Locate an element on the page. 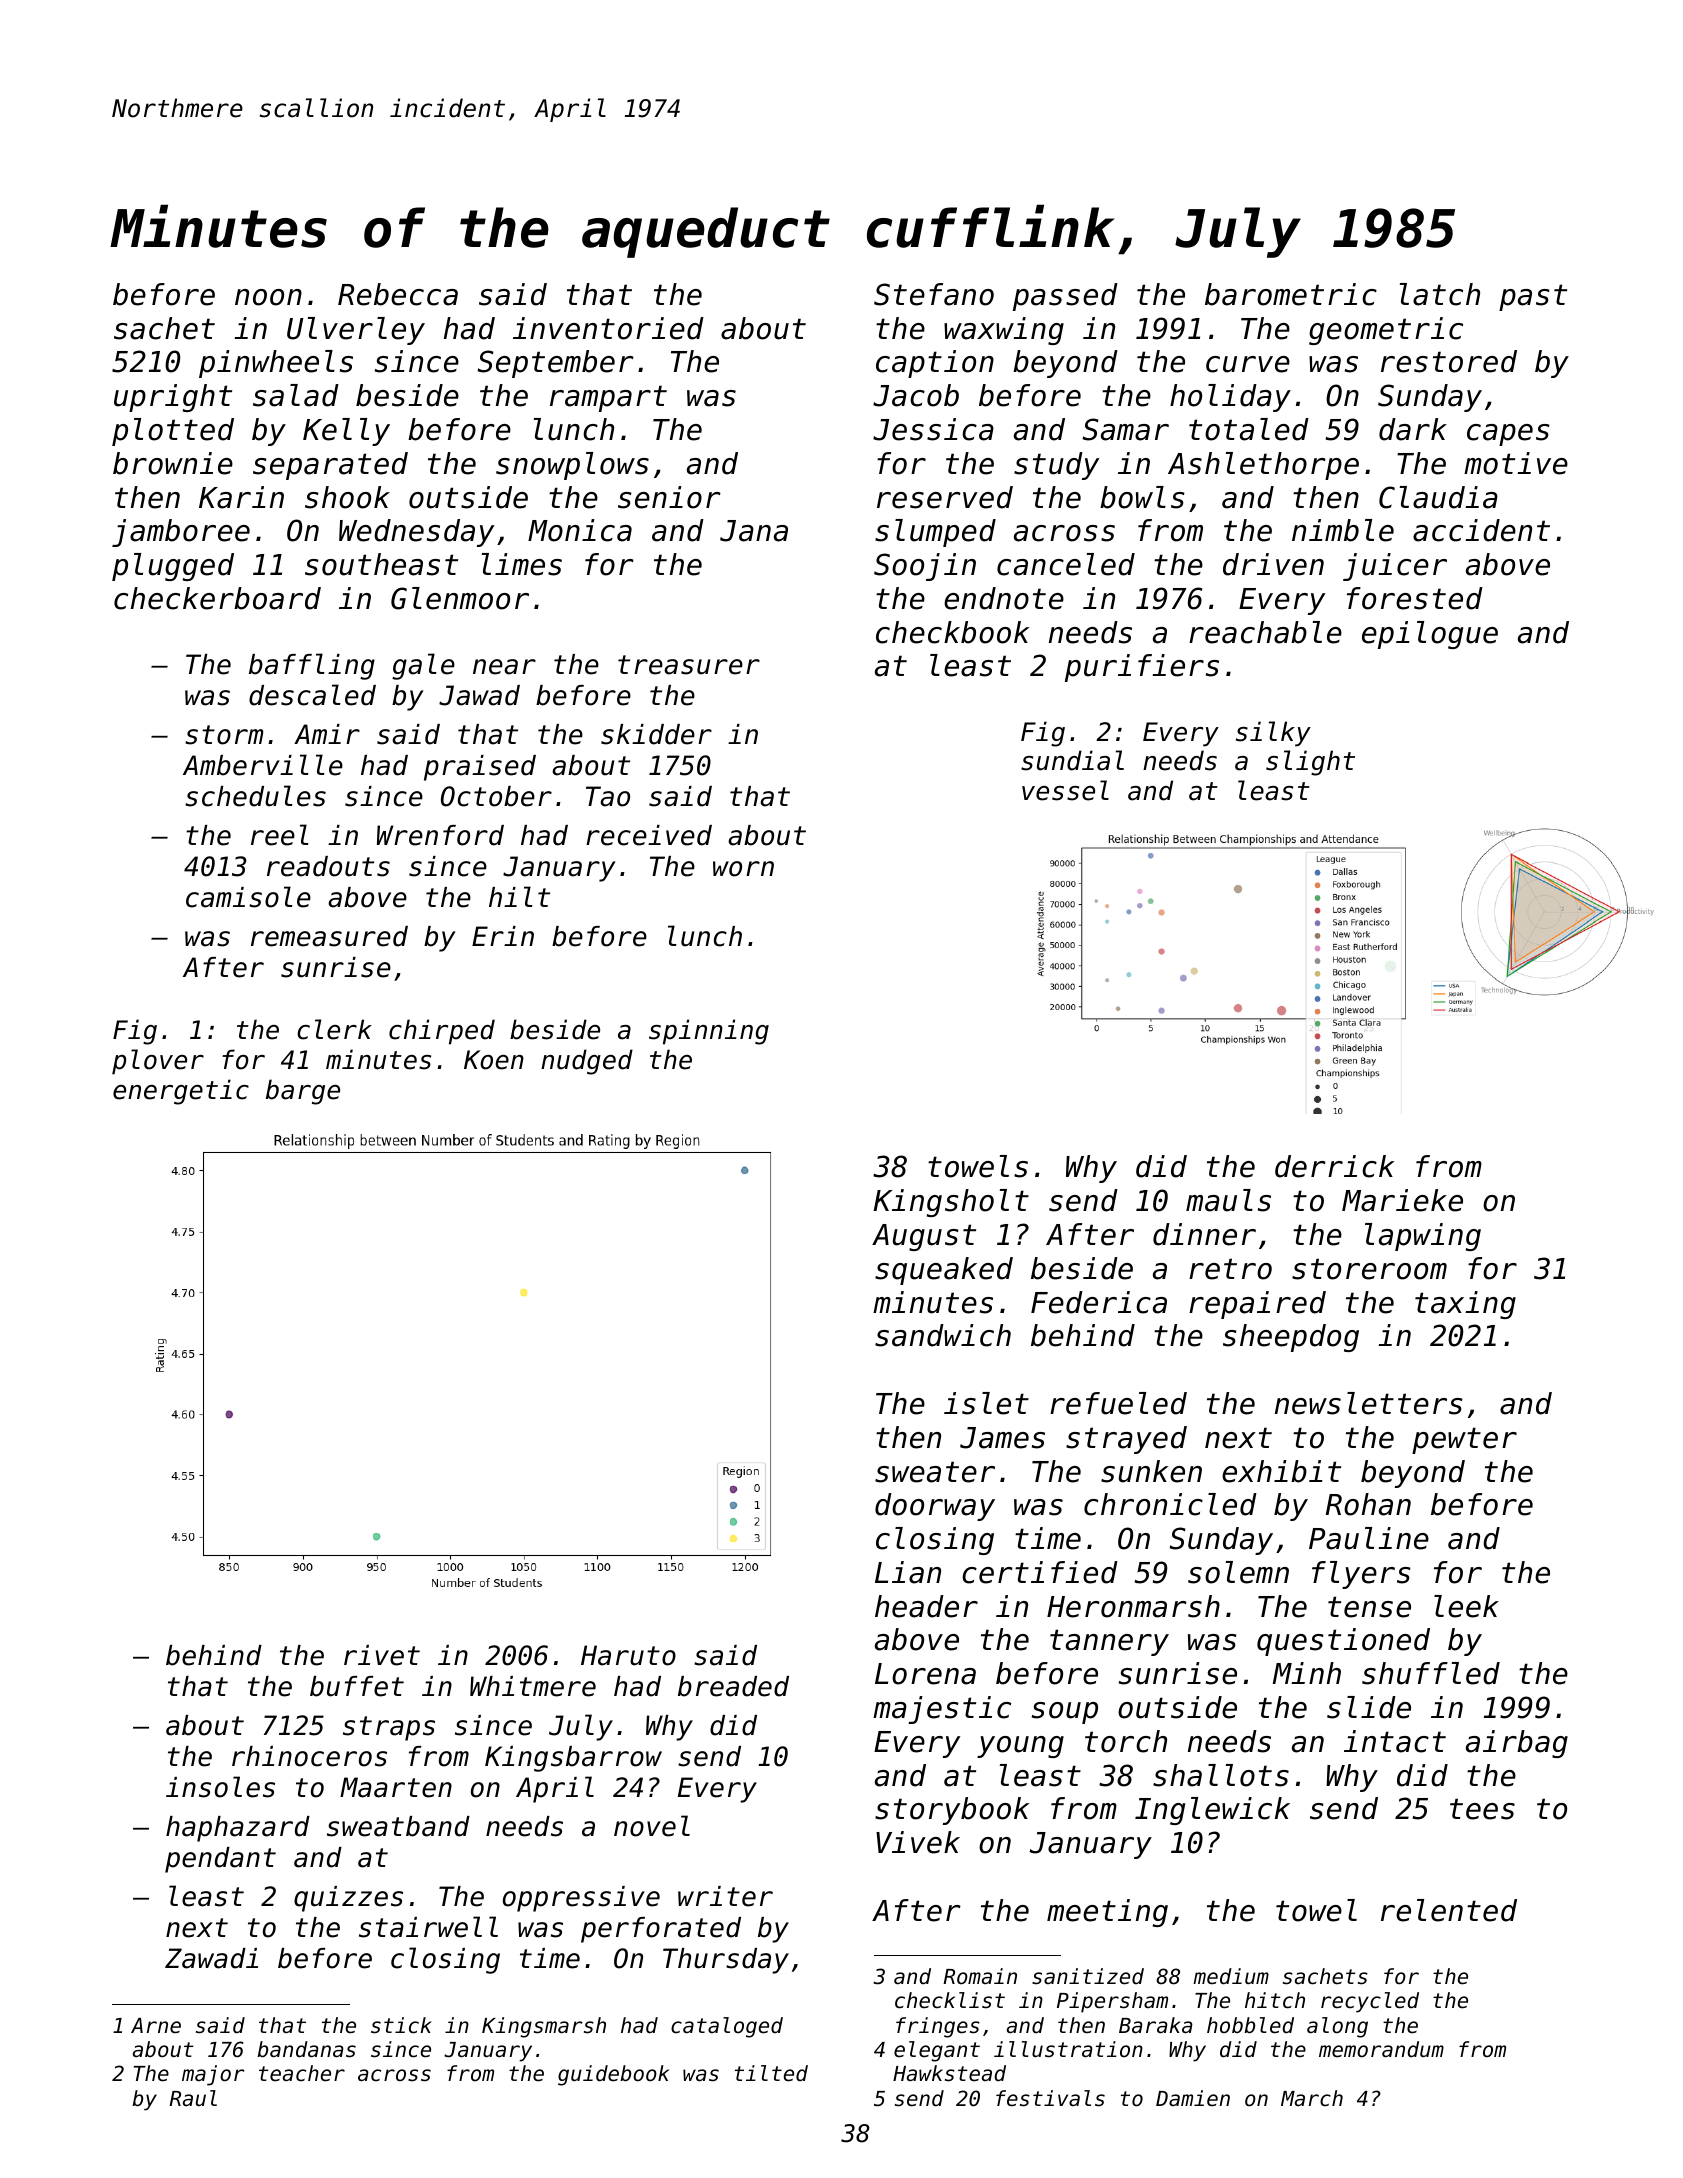  brownie is located at coordinates (173, 463).
